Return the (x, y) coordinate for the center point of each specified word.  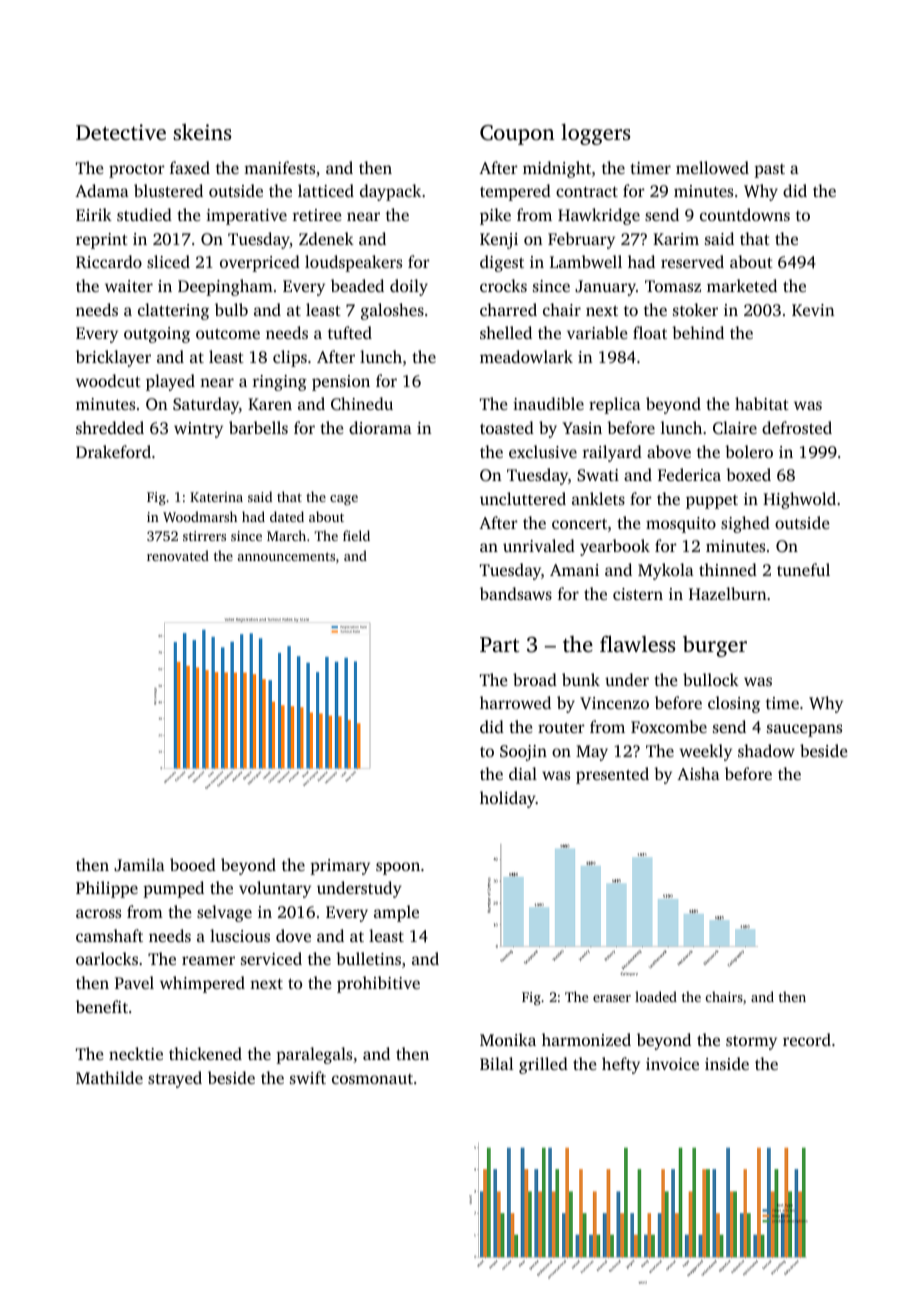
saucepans (804, 730)
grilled (543, 1065)
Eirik (94, 214)
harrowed (515, 702)
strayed (175, 1079)
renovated (178, 555)
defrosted (797, 427)
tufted (350, 332)
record (807, 1039)
